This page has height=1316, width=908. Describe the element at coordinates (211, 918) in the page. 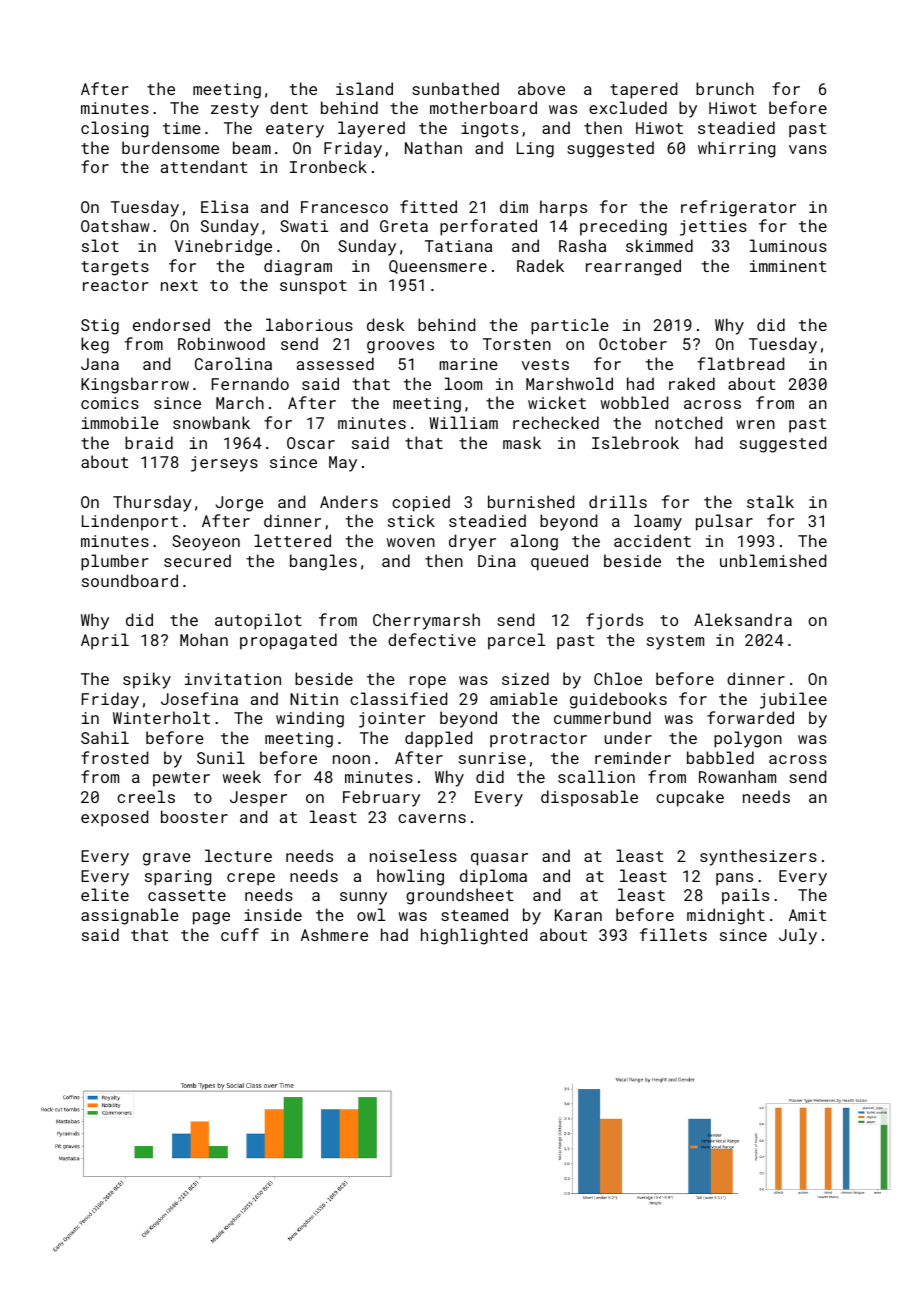

I see `page` at that location.
